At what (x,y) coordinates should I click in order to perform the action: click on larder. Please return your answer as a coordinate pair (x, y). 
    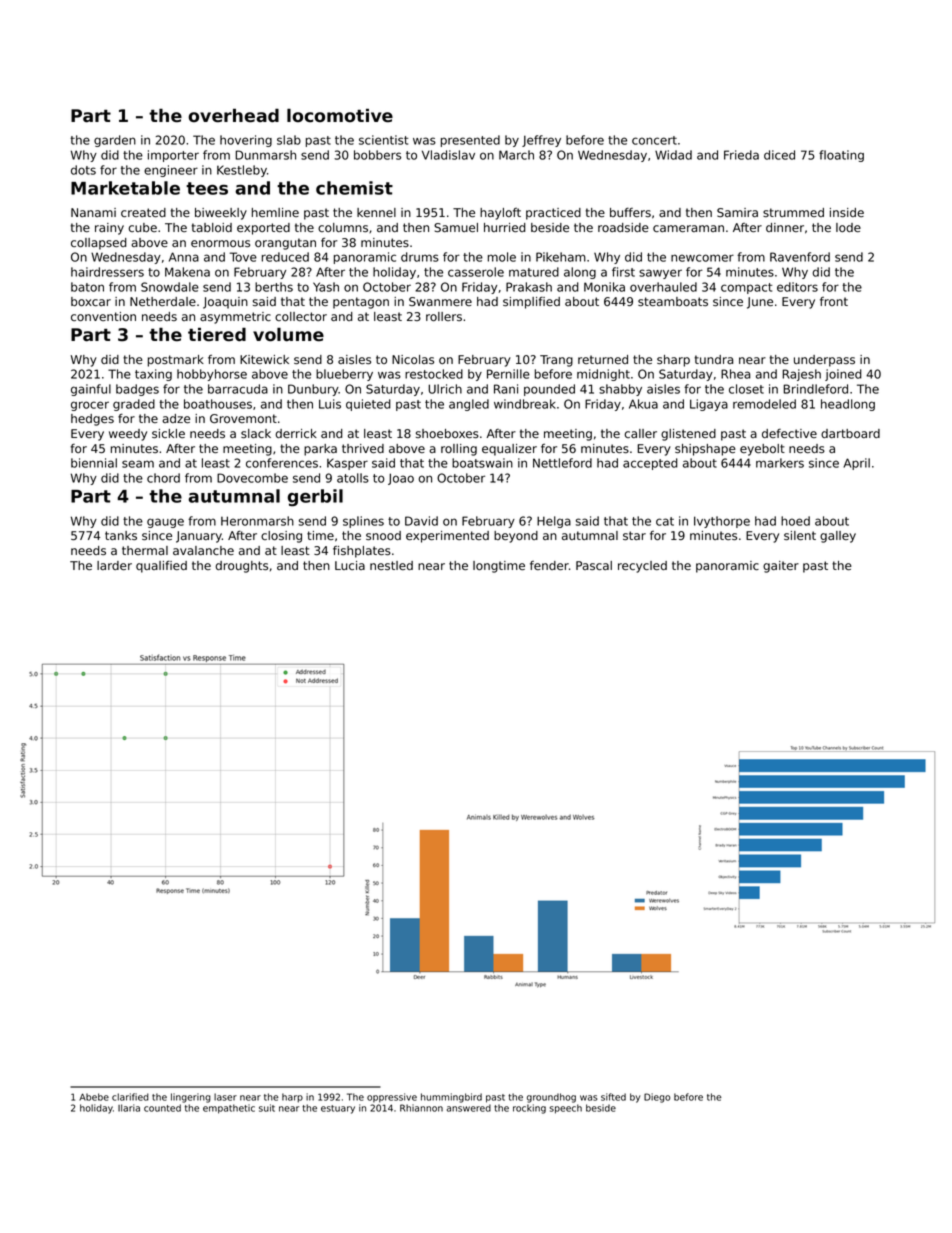
    Looking at the image, I should click on (114, 565).
